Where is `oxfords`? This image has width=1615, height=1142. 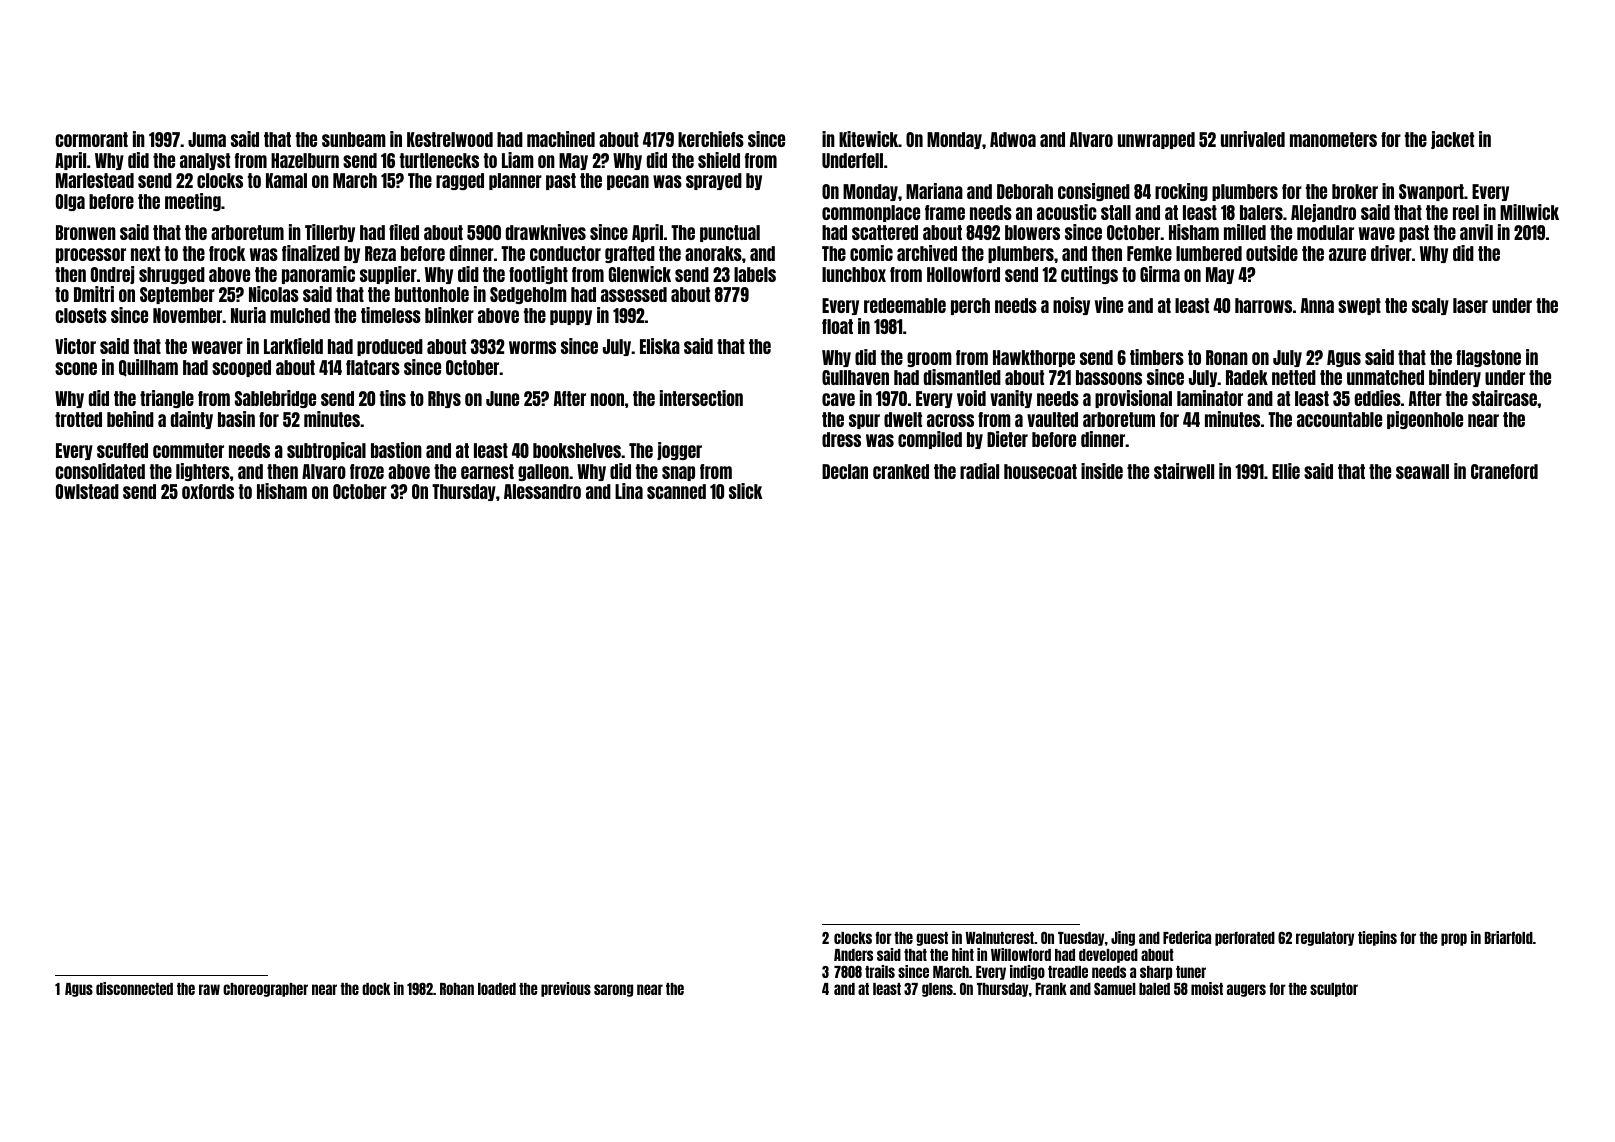 oxfords is located at coordinates (208, 491).
